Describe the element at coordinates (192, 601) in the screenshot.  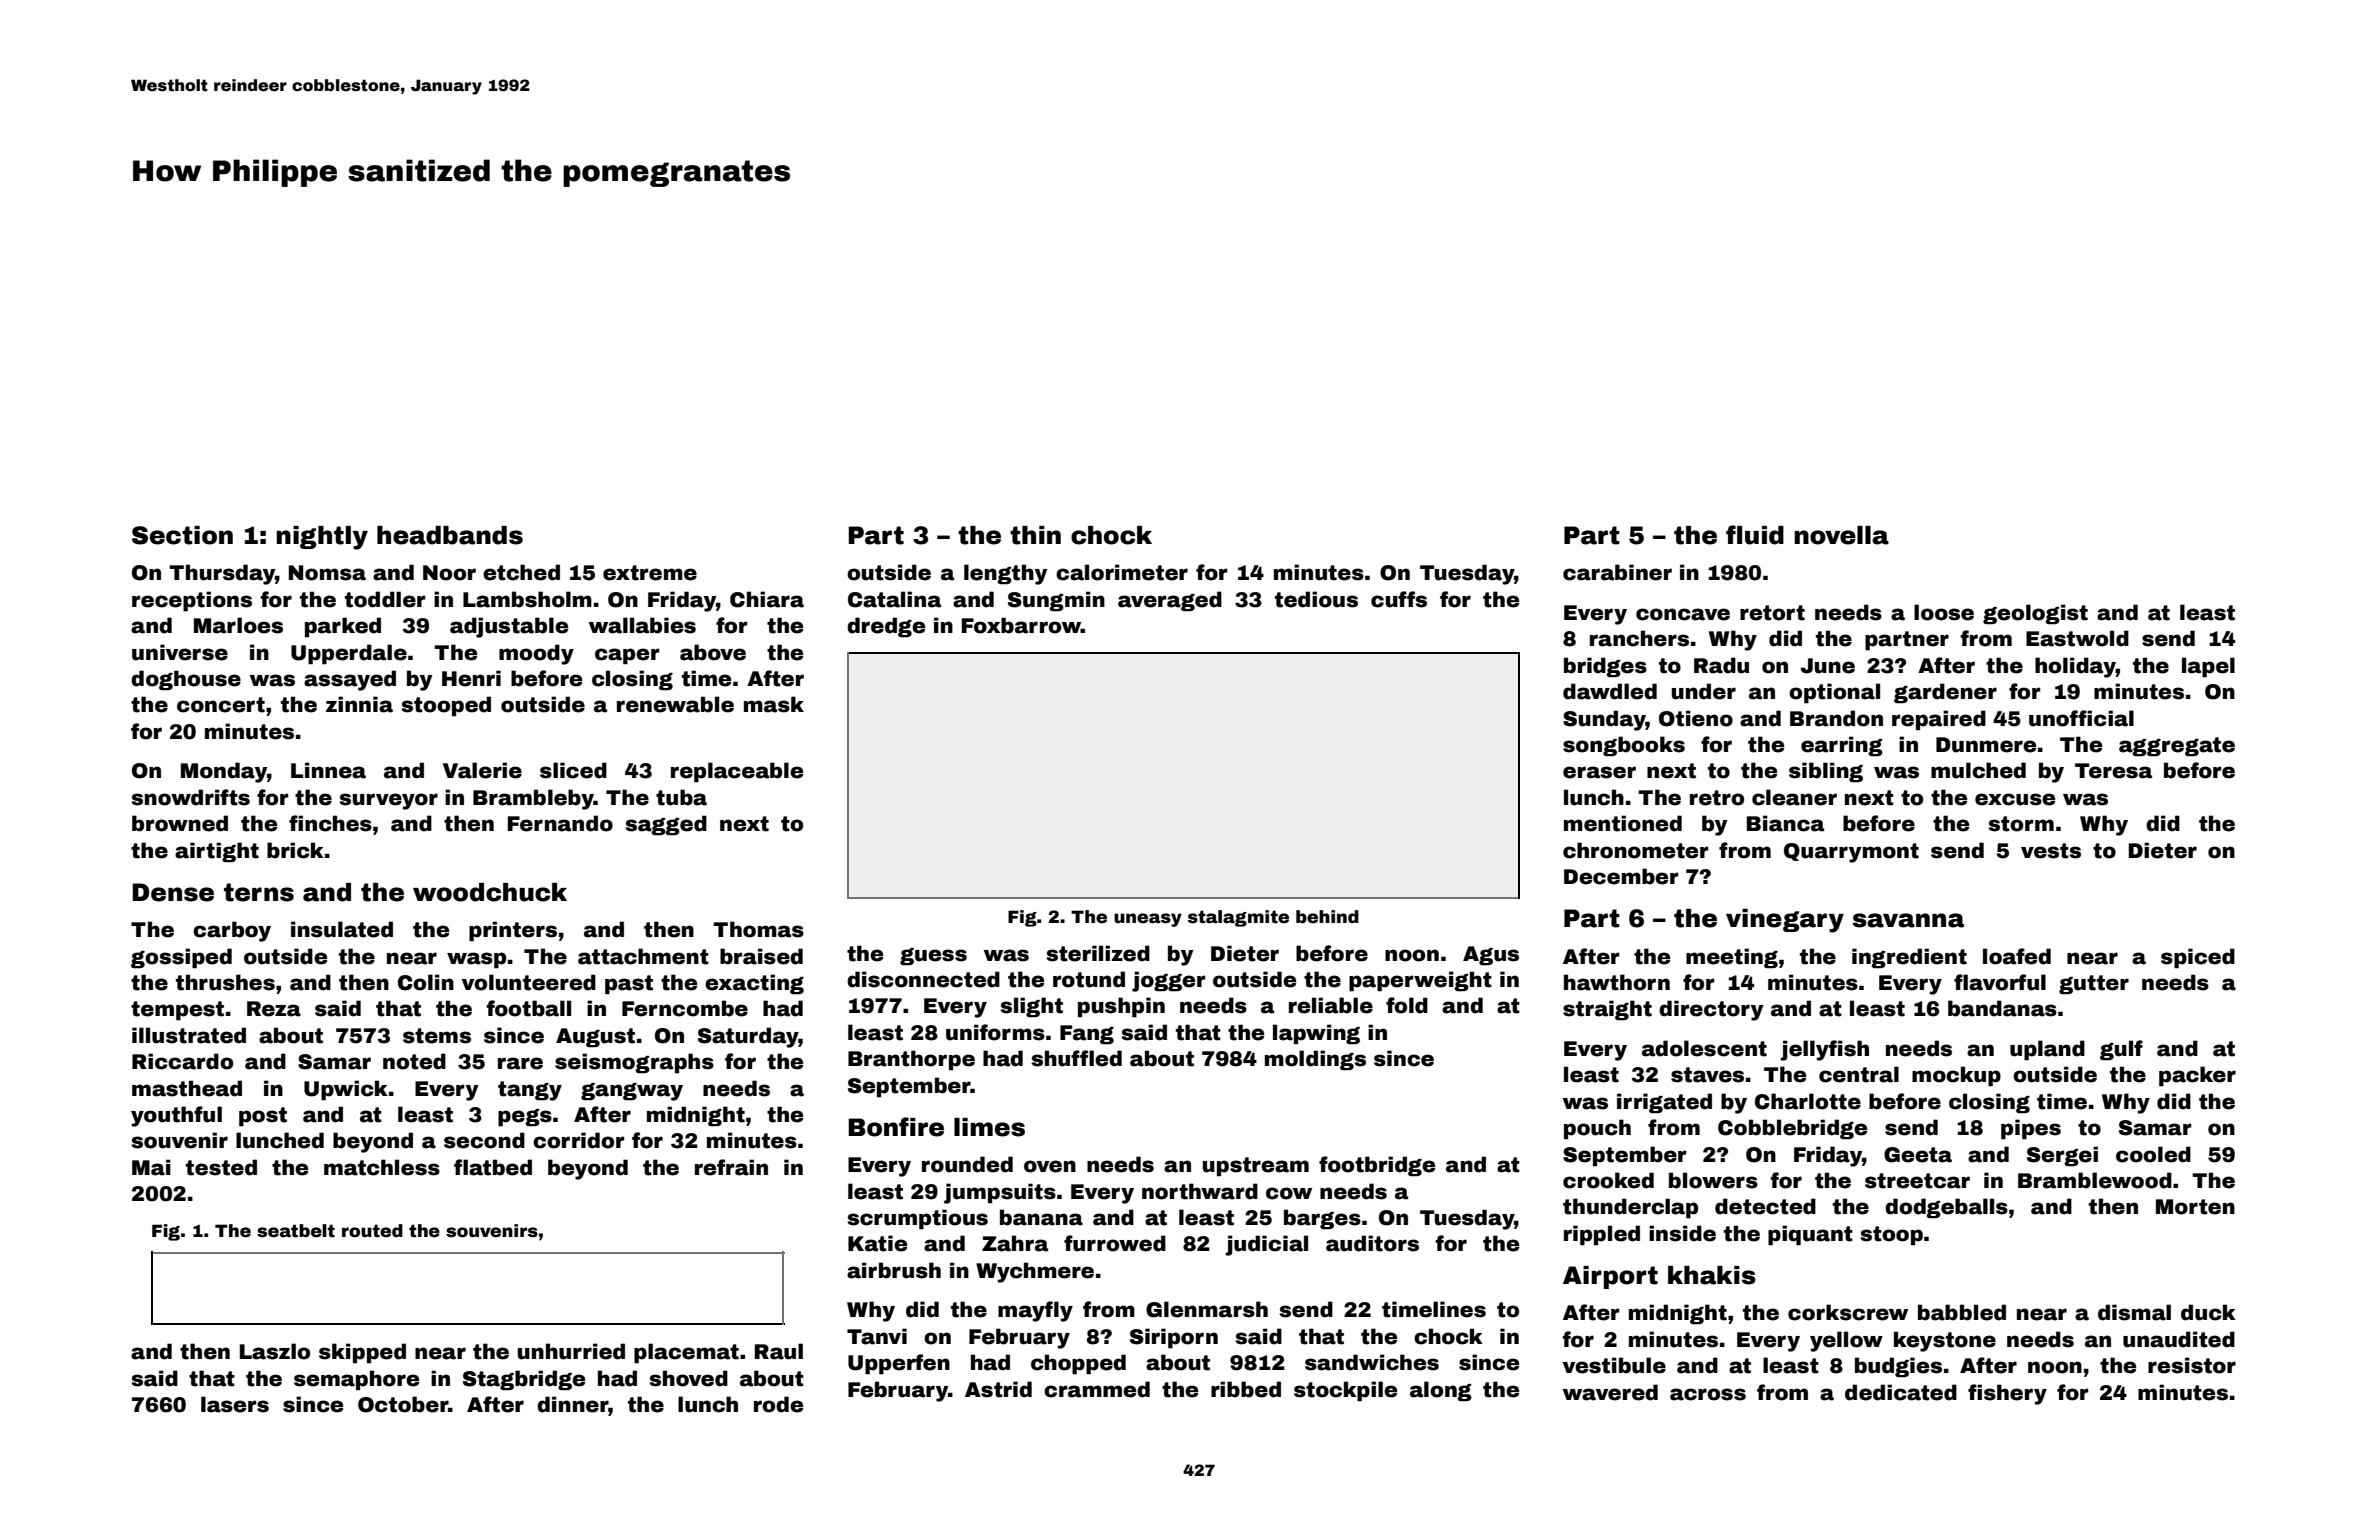
I see `receptions` at that location.
